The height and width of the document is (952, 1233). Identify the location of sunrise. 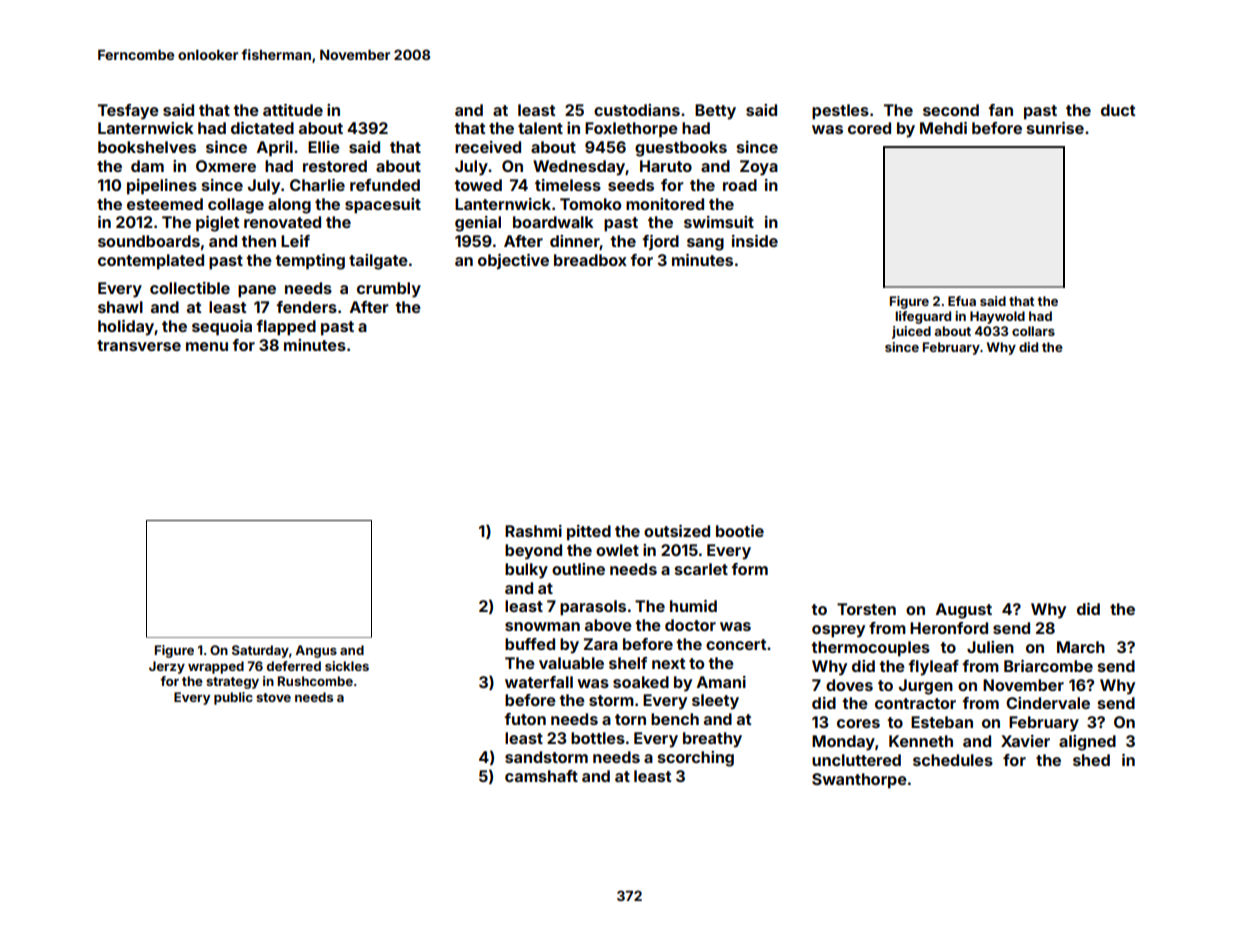
(1055, 128).
